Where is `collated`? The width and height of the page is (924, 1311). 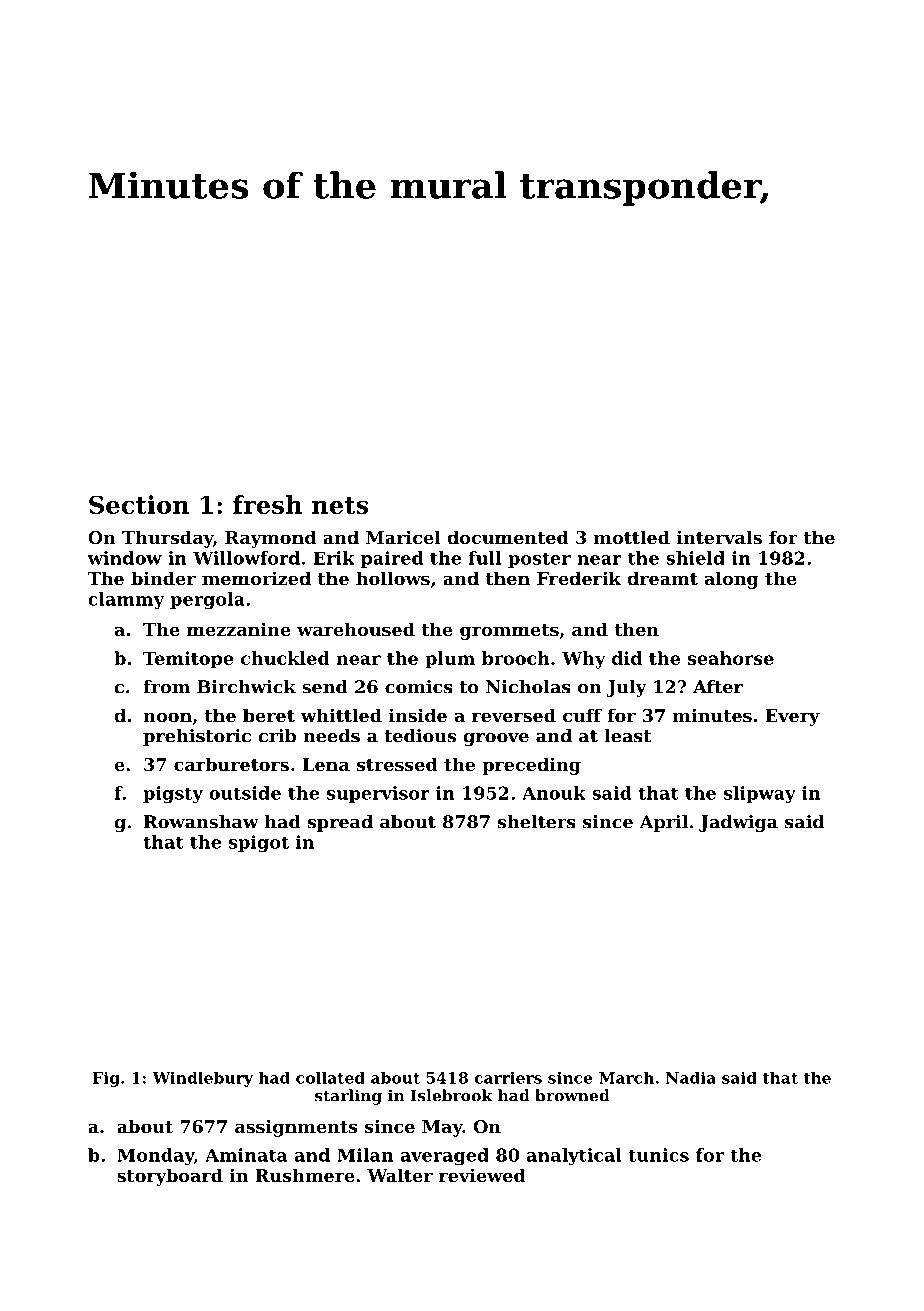 collated is located at coordinates (330, 1077).
